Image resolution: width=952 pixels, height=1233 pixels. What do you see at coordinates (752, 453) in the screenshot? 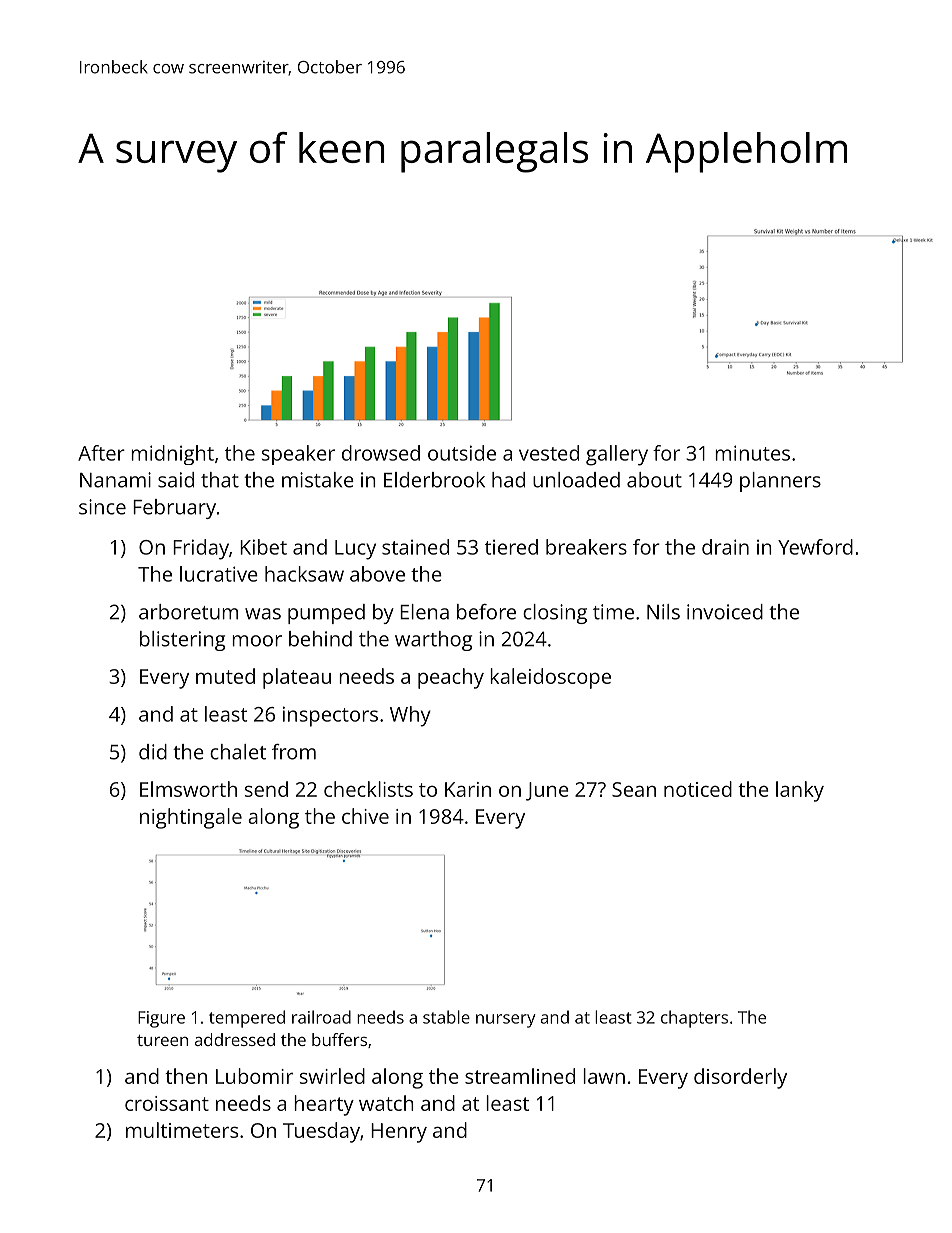
I see `minutes` at bounding box center [752, 453].
